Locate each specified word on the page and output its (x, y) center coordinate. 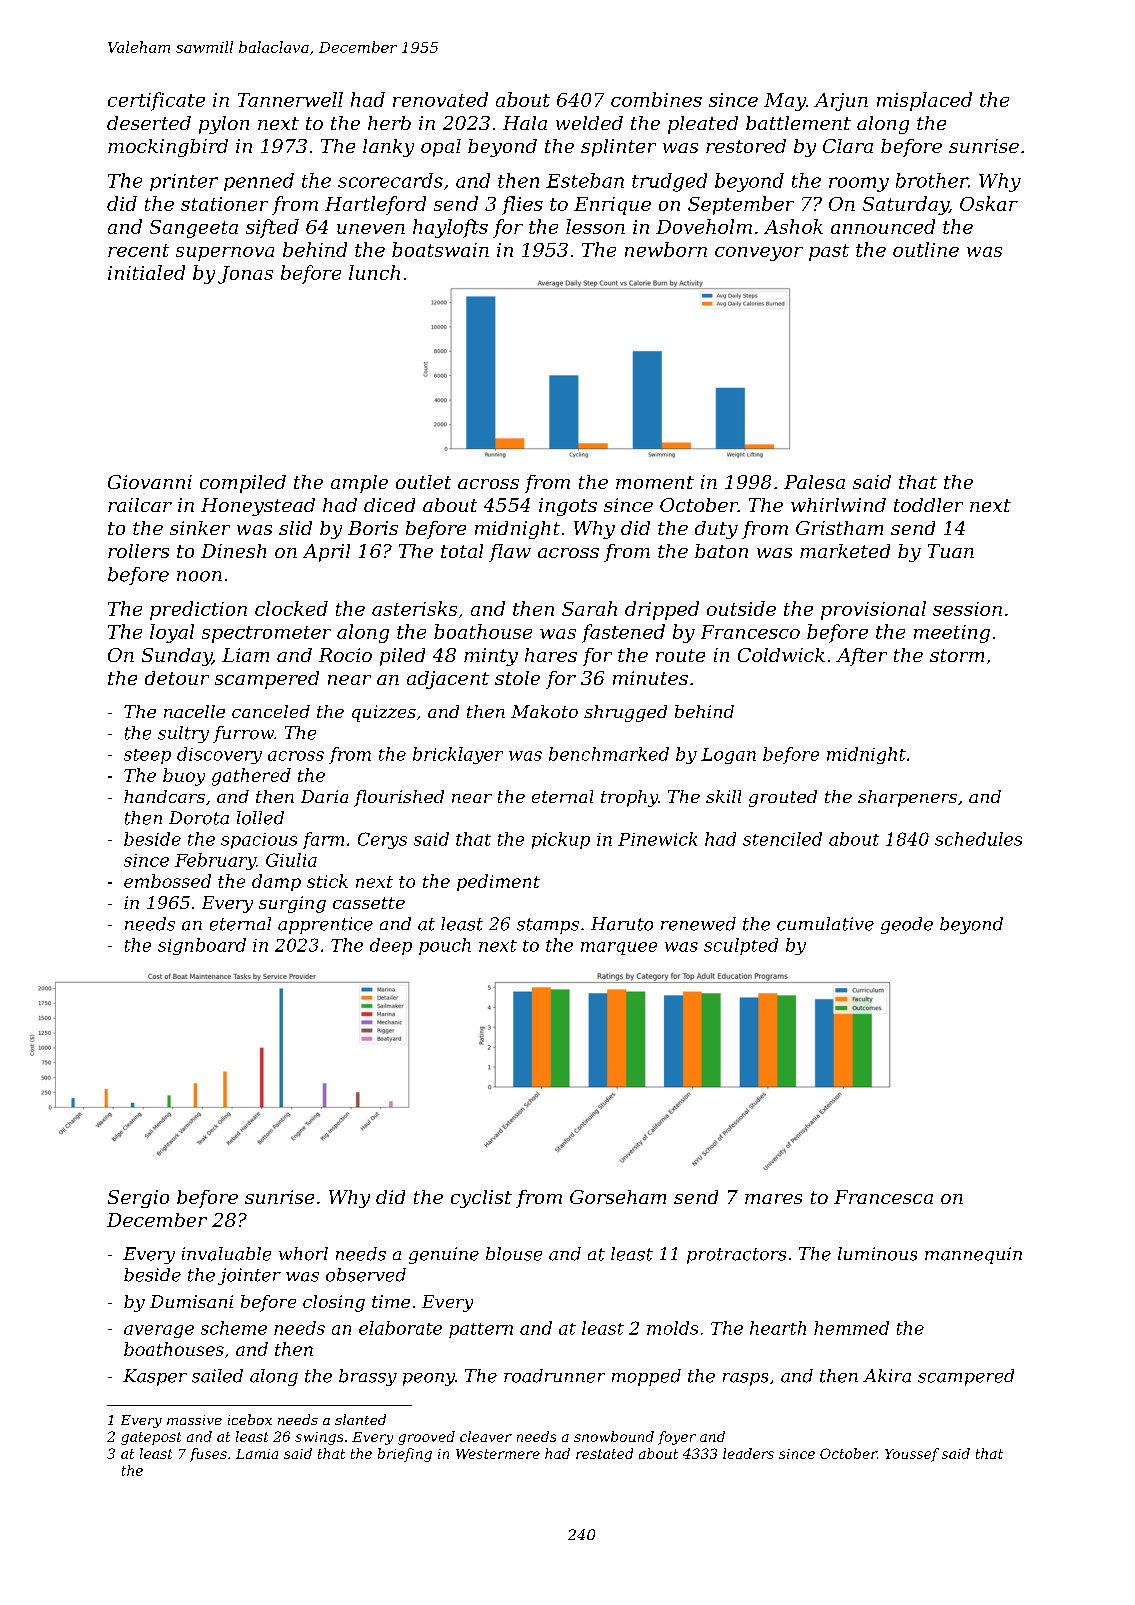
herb (389, 123)
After (861, 657)
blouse (514, 1254)
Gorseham (618, 1197)
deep (391, 946)
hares (551, 655)
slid (295, 528)
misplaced (924, 101)
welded (589, 123)
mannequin (973, 1255)
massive (194, 1420)
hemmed (851, 1328)
